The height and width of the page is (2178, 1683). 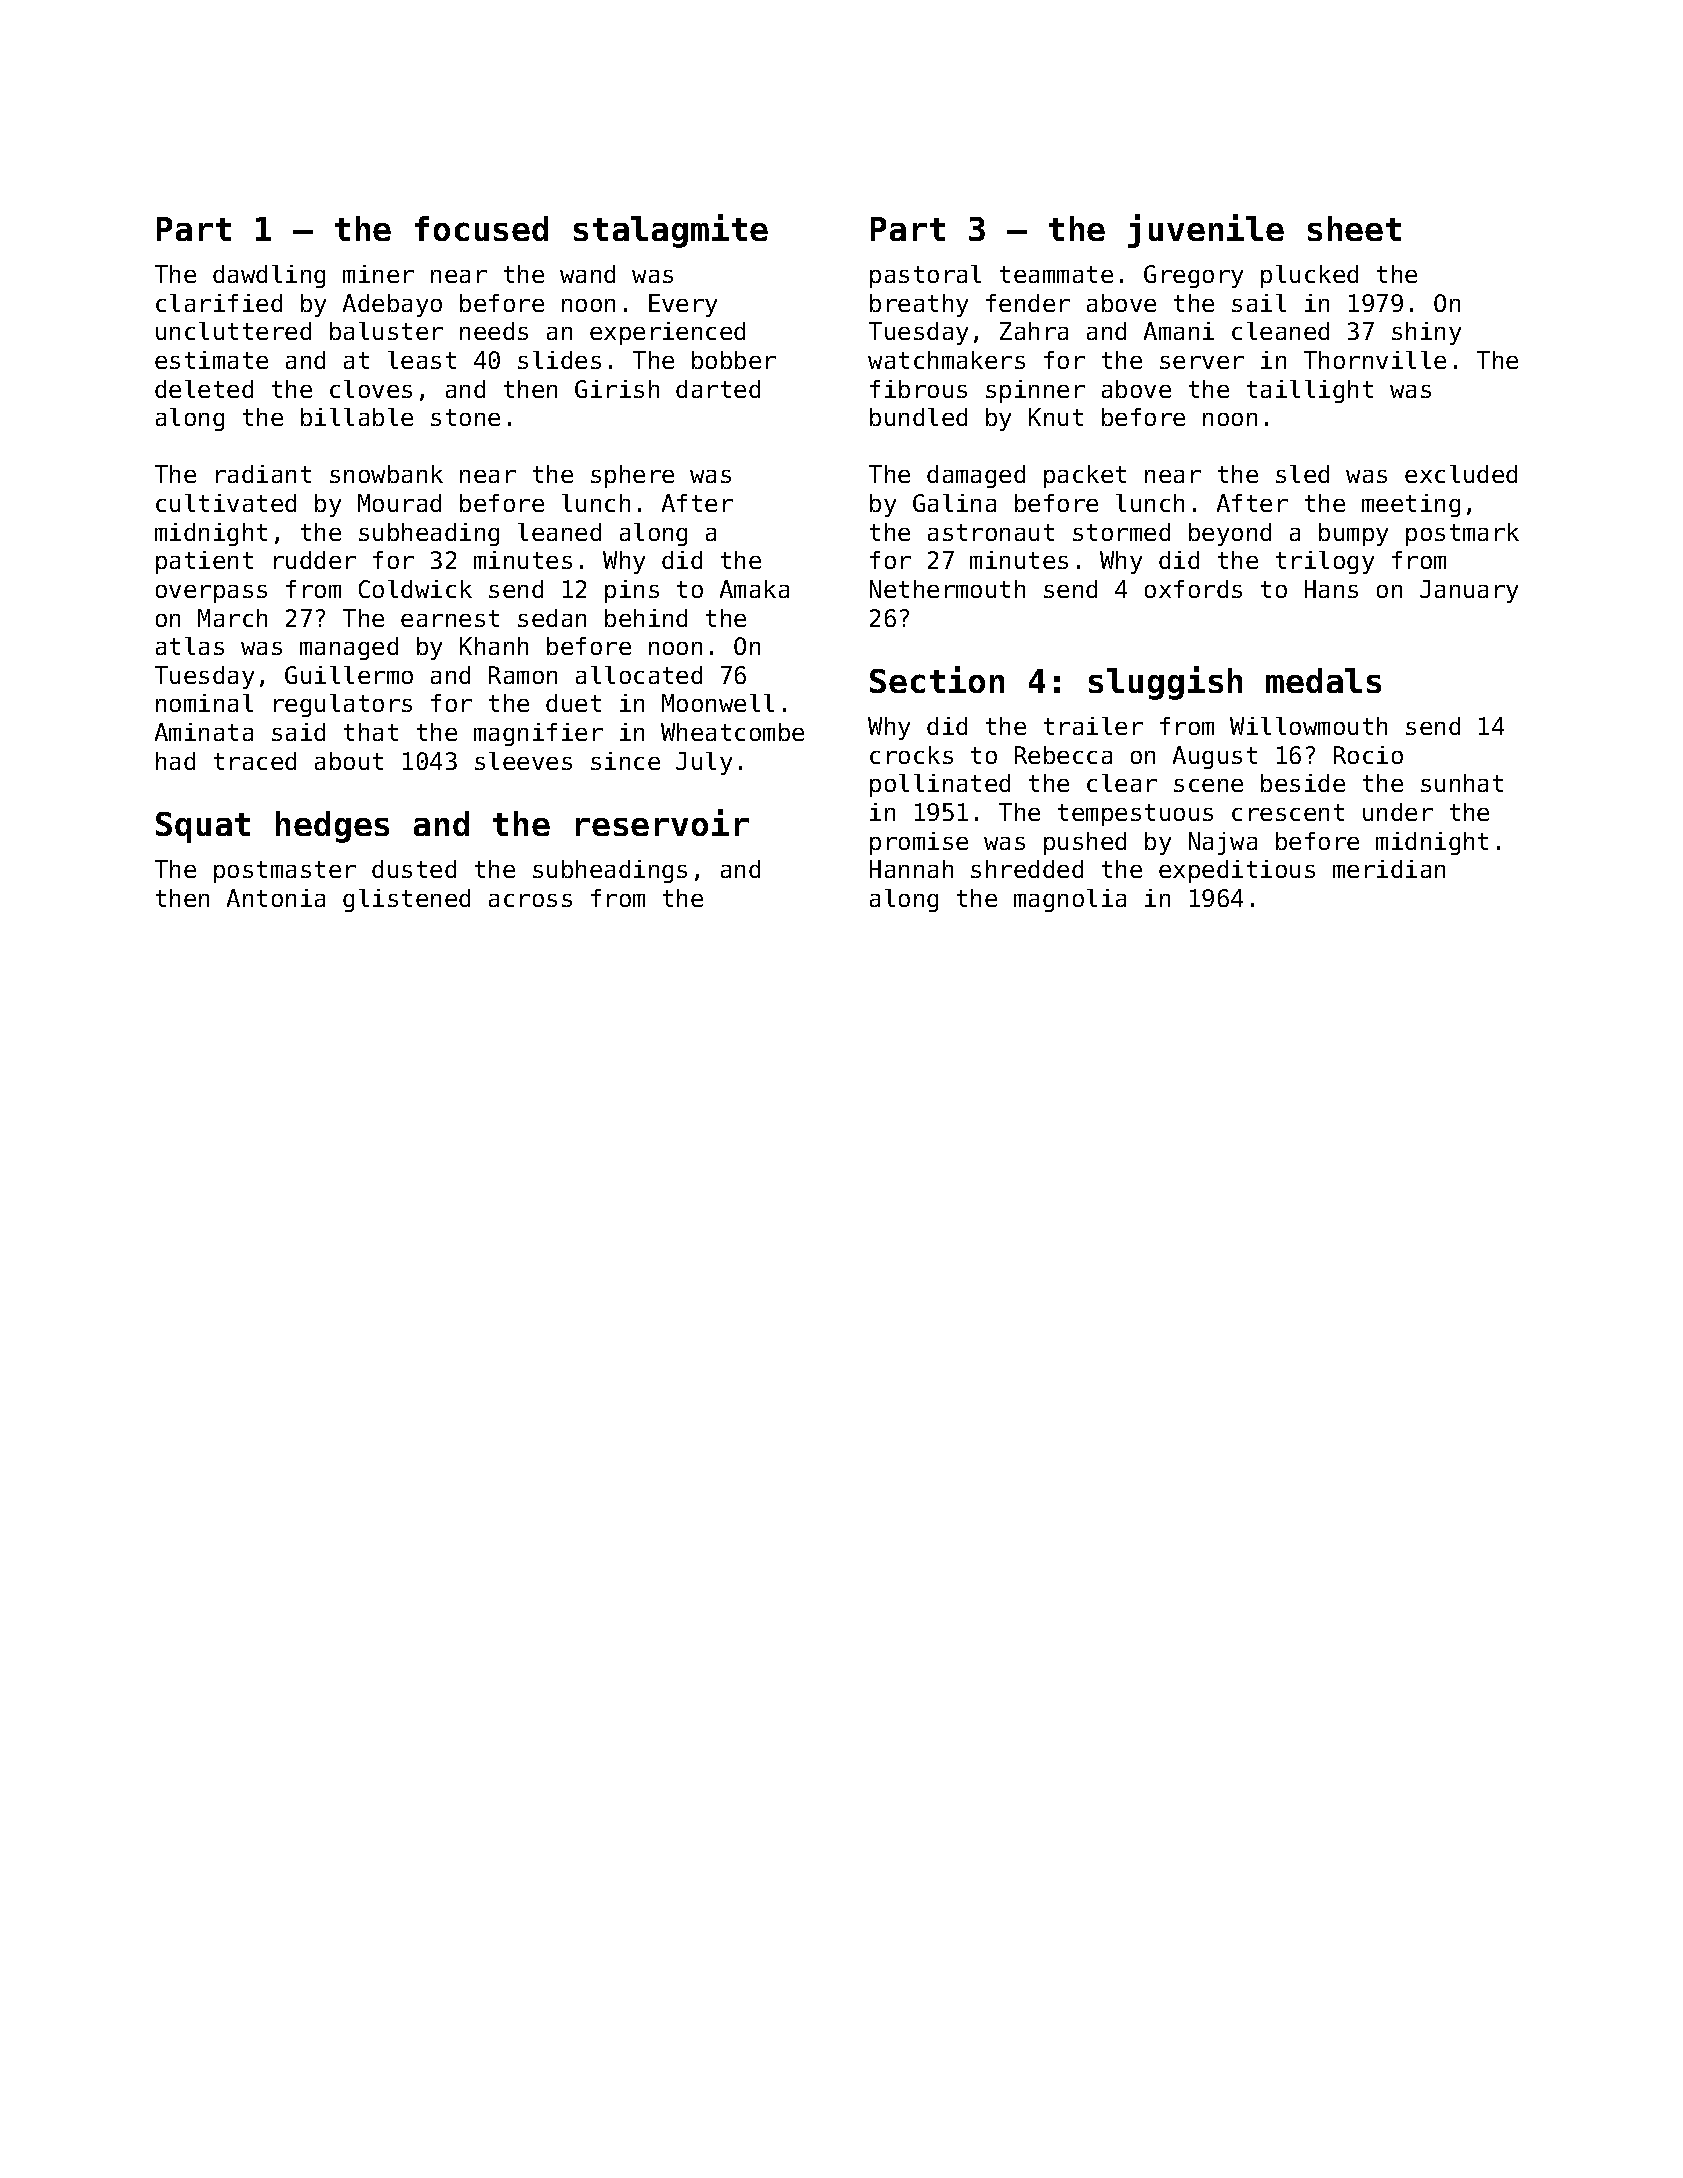 I want to click on stone, so click(x=465, y=417).
